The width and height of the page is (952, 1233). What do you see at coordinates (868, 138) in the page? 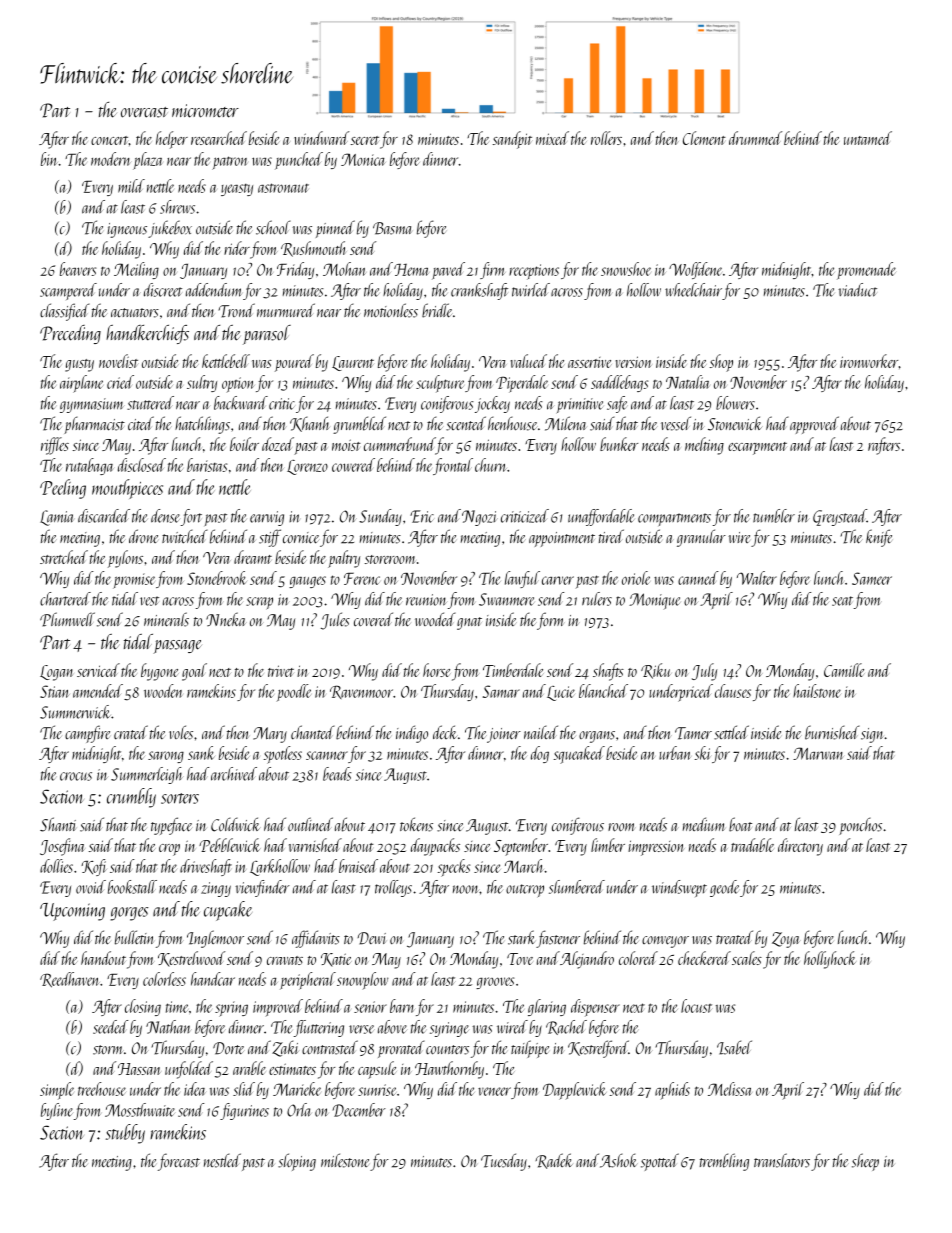
I see `untamed` at bounding box center [868, 138].
